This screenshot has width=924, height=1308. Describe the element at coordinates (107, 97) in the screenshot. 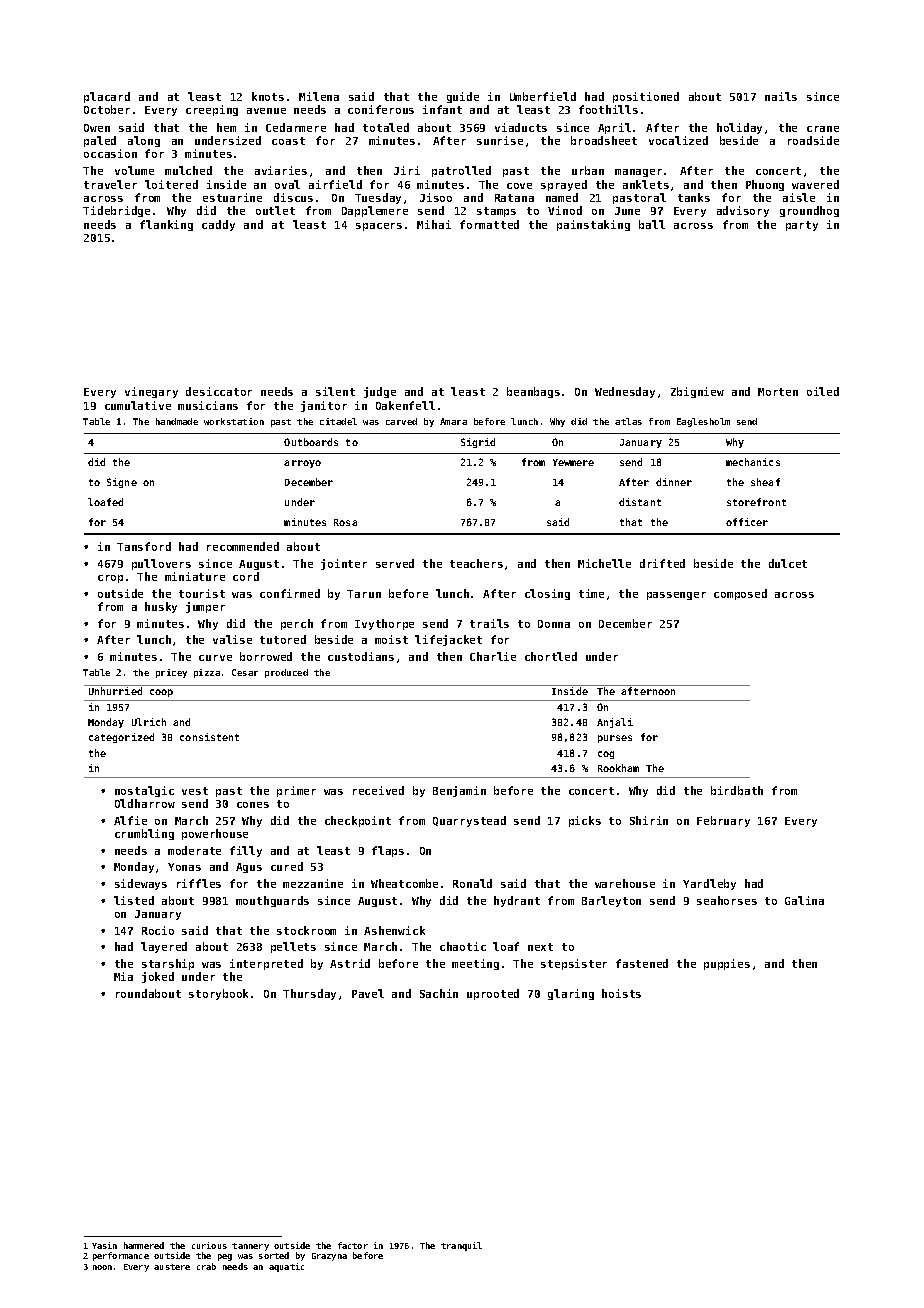

I see `placard` at that location.
